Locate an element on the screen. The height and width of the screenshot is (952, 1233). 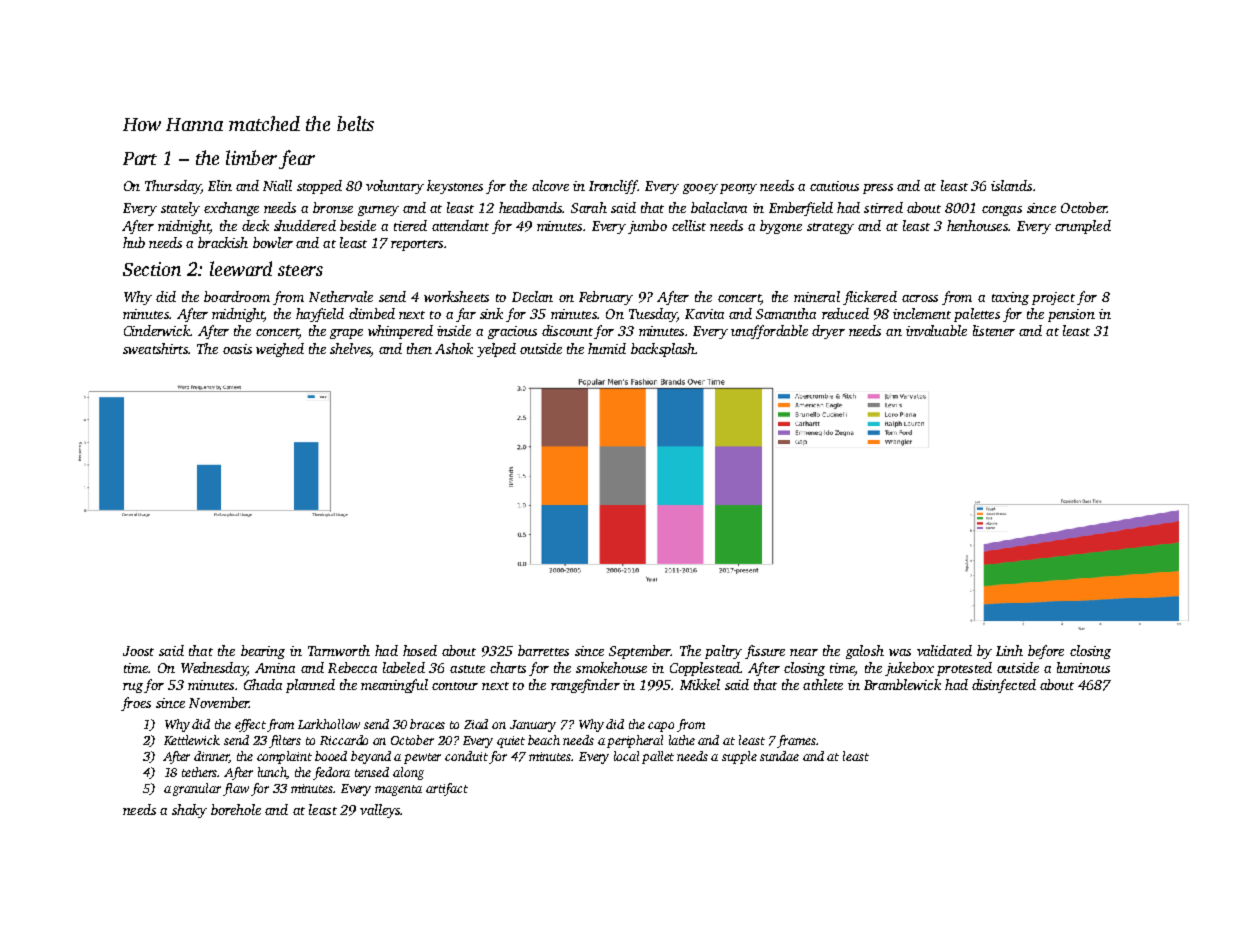
before is located at coordinates (1046, 652).
